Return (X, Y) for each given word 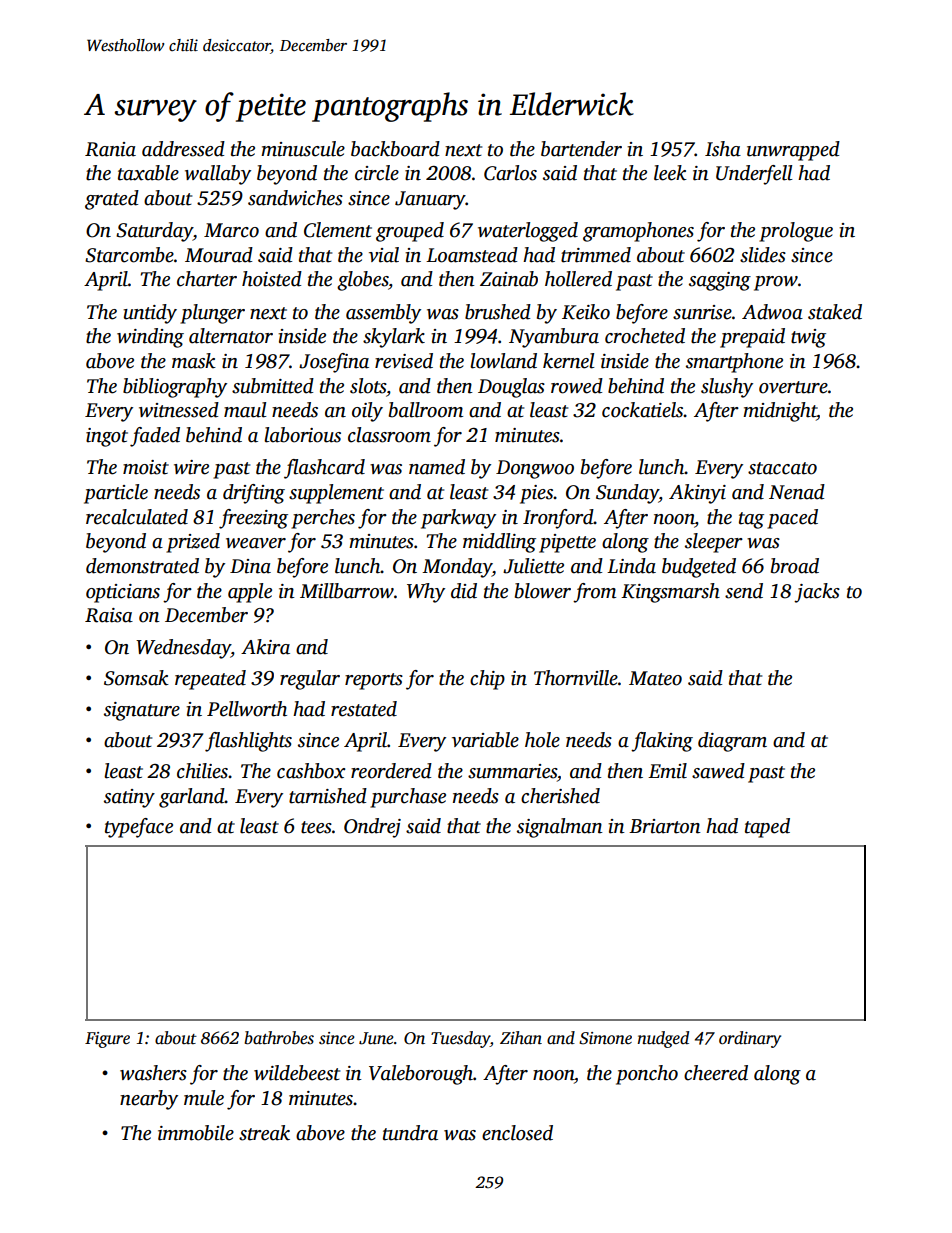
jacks (817, 593)
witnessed (179, 410)
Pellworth (247, 709)
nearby (149, 1100)
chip (487, 680)
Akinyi (697, 494)
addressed (183, 149)
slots (368, 386)
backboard (395, 149)
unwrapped (793, 151)
